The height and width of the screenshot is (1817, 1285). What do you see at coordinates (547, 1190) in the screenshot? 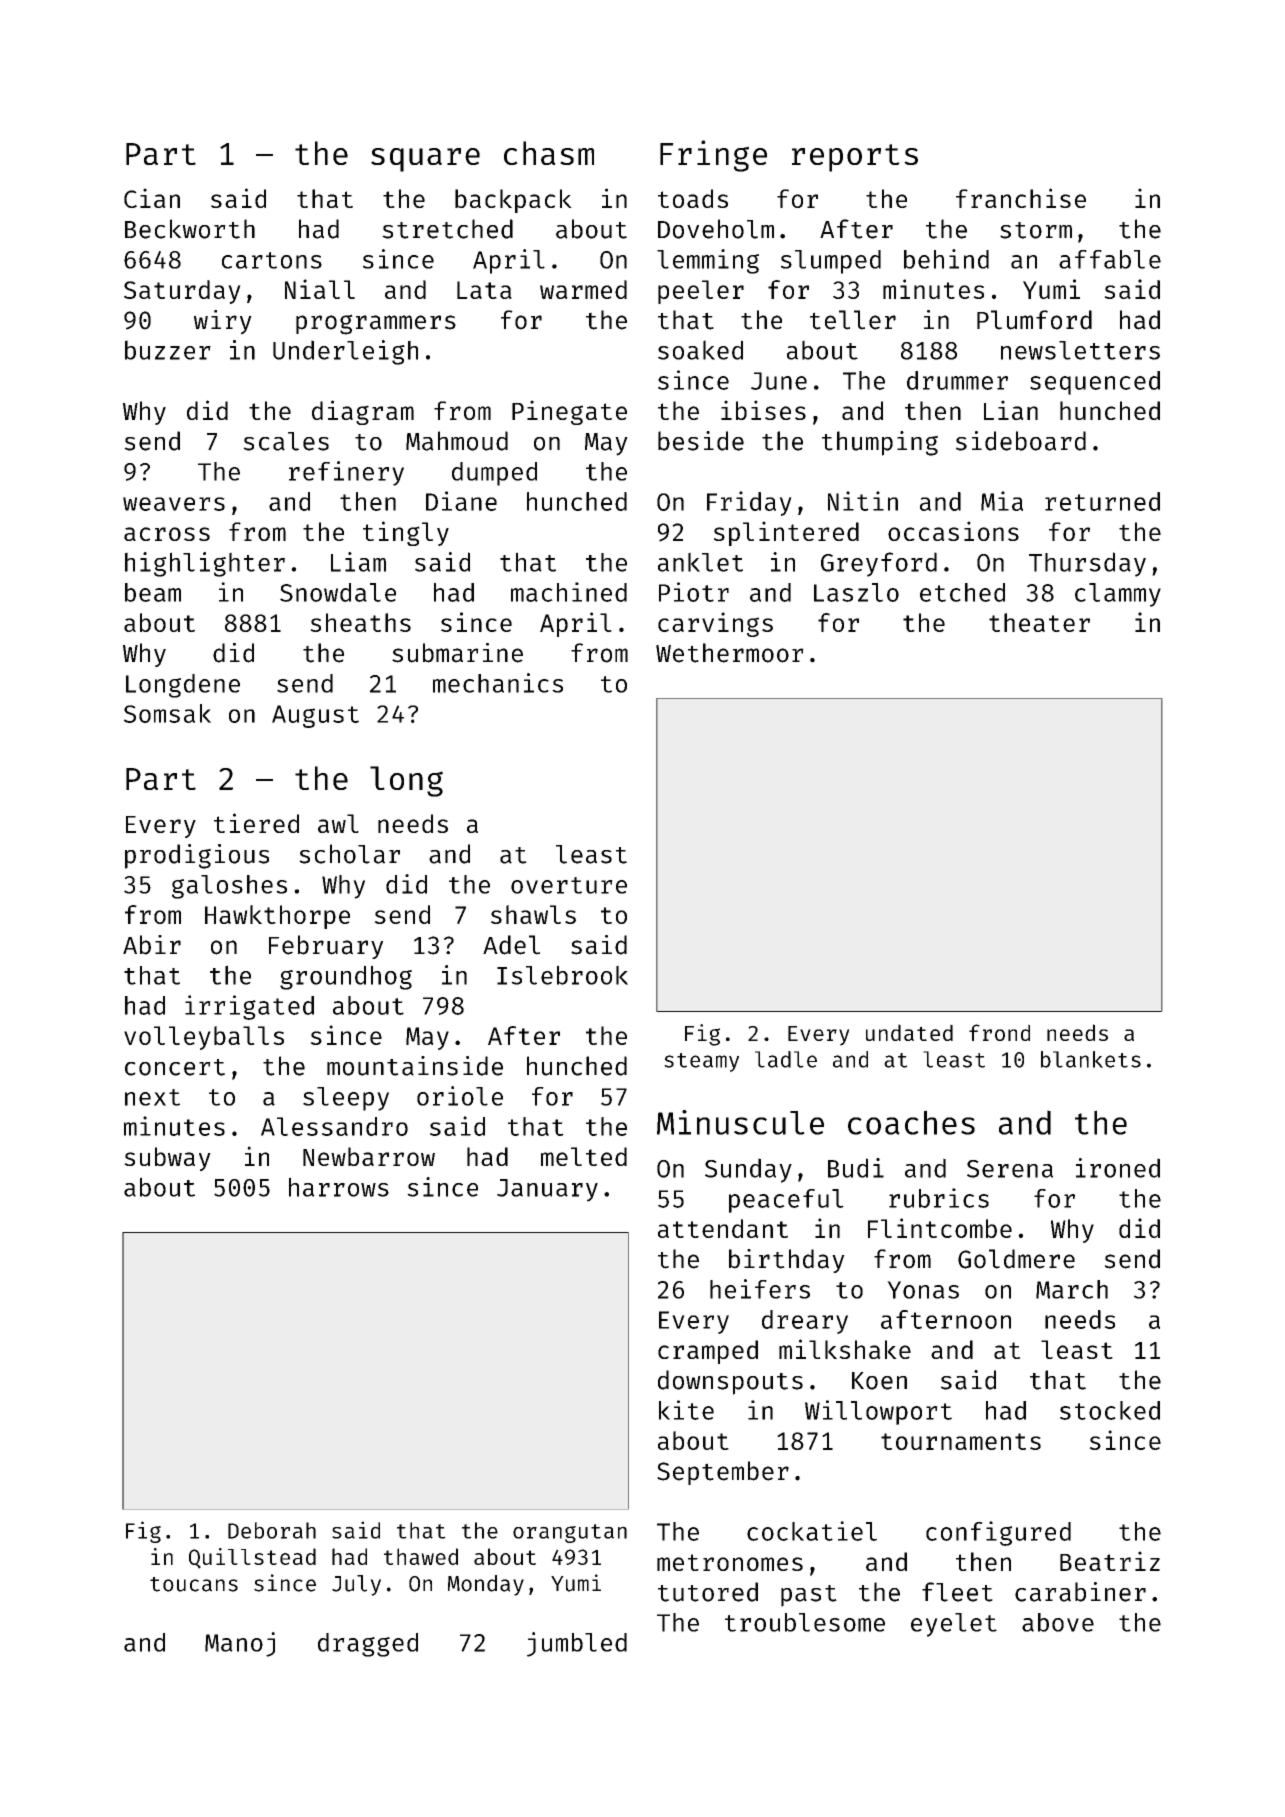
I see `January` at bounding box center [547, 1190].
